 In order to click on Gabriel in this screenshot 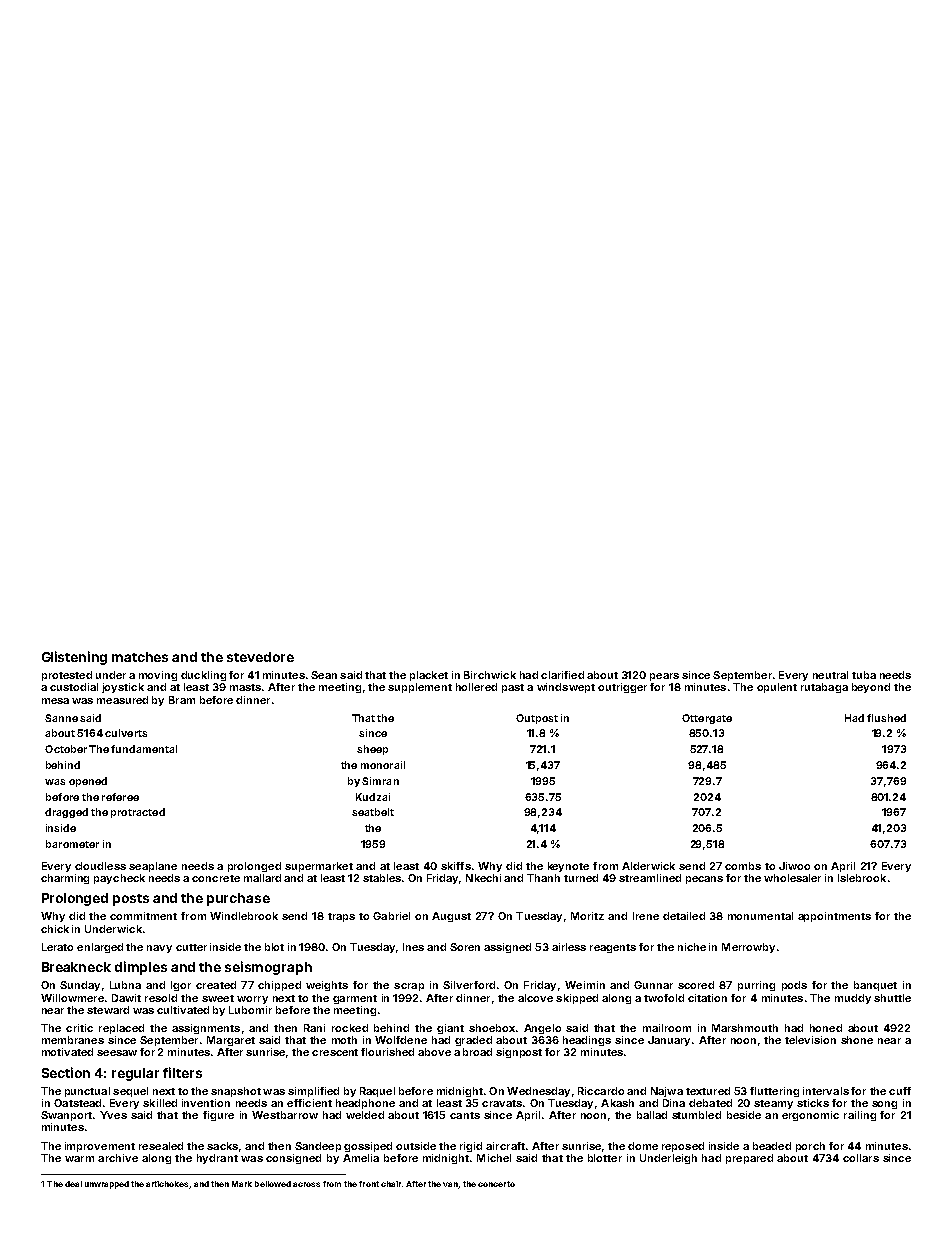, I will do `click(391, 916)`.
